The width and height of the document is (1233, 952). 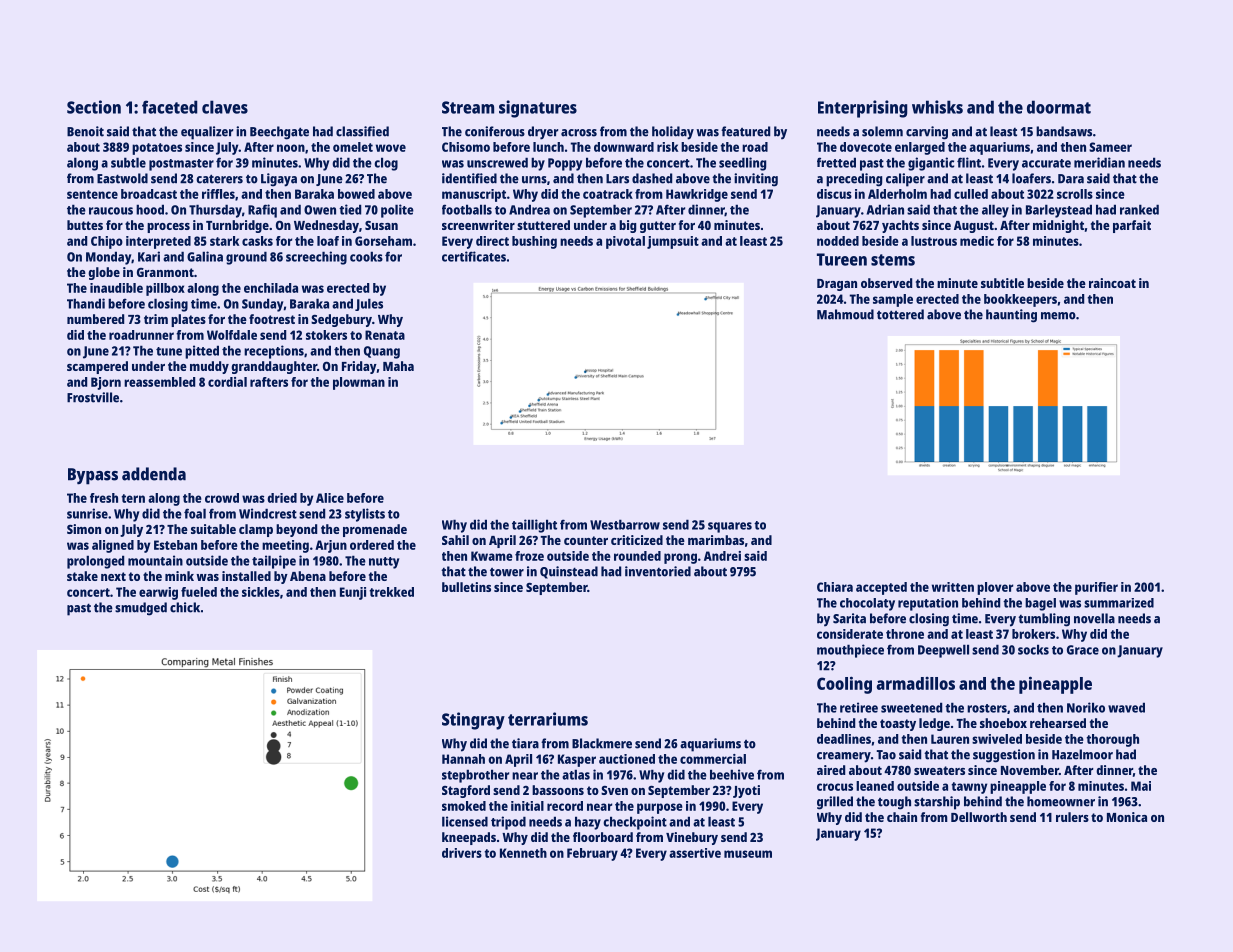 What do you see at coordinates (462, 853) in the document?
I see `drivers` at bounding box center [462, 853].
